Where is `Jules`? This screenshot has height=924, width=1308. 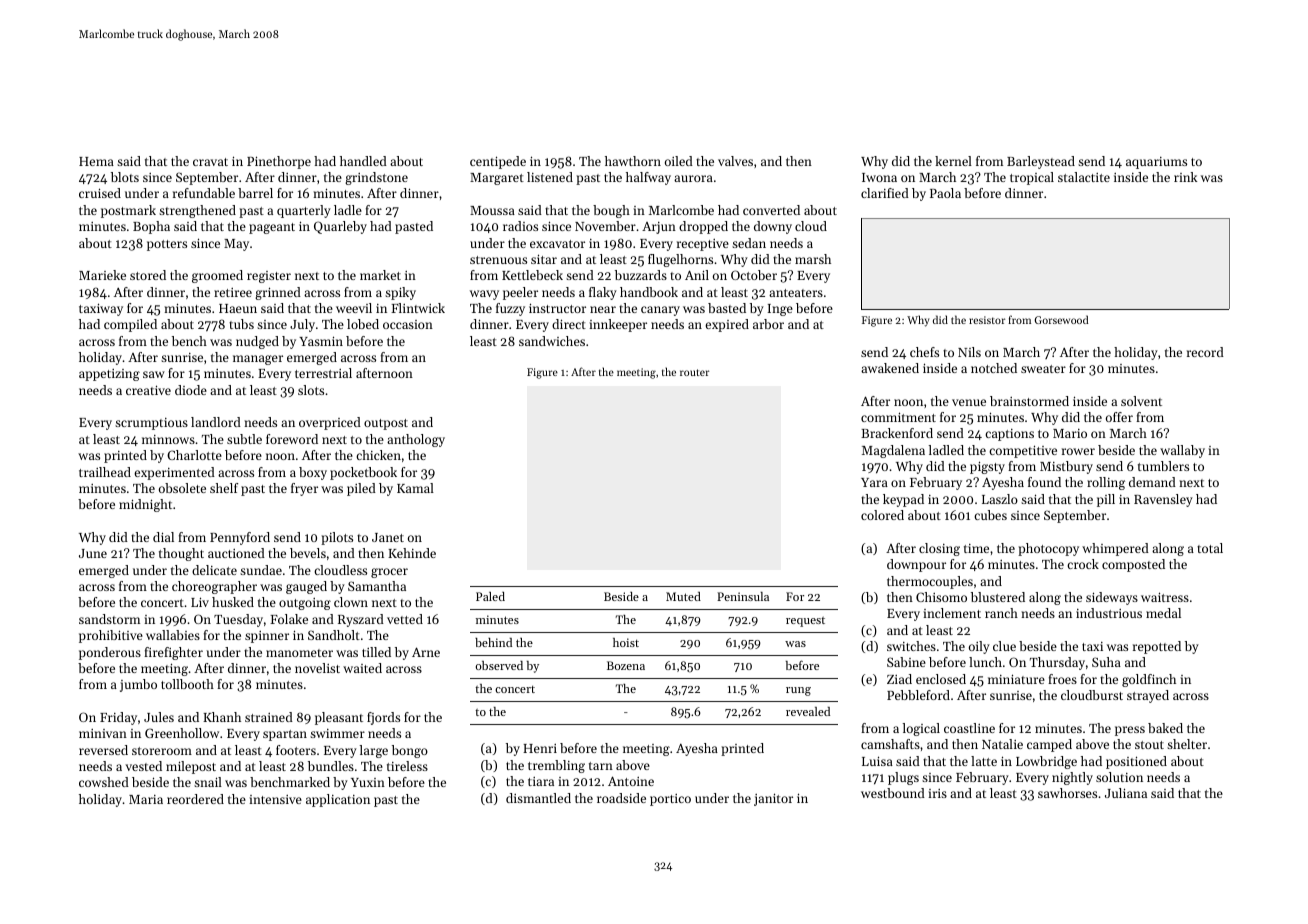
Jules is located at coordinates (159, 717).
